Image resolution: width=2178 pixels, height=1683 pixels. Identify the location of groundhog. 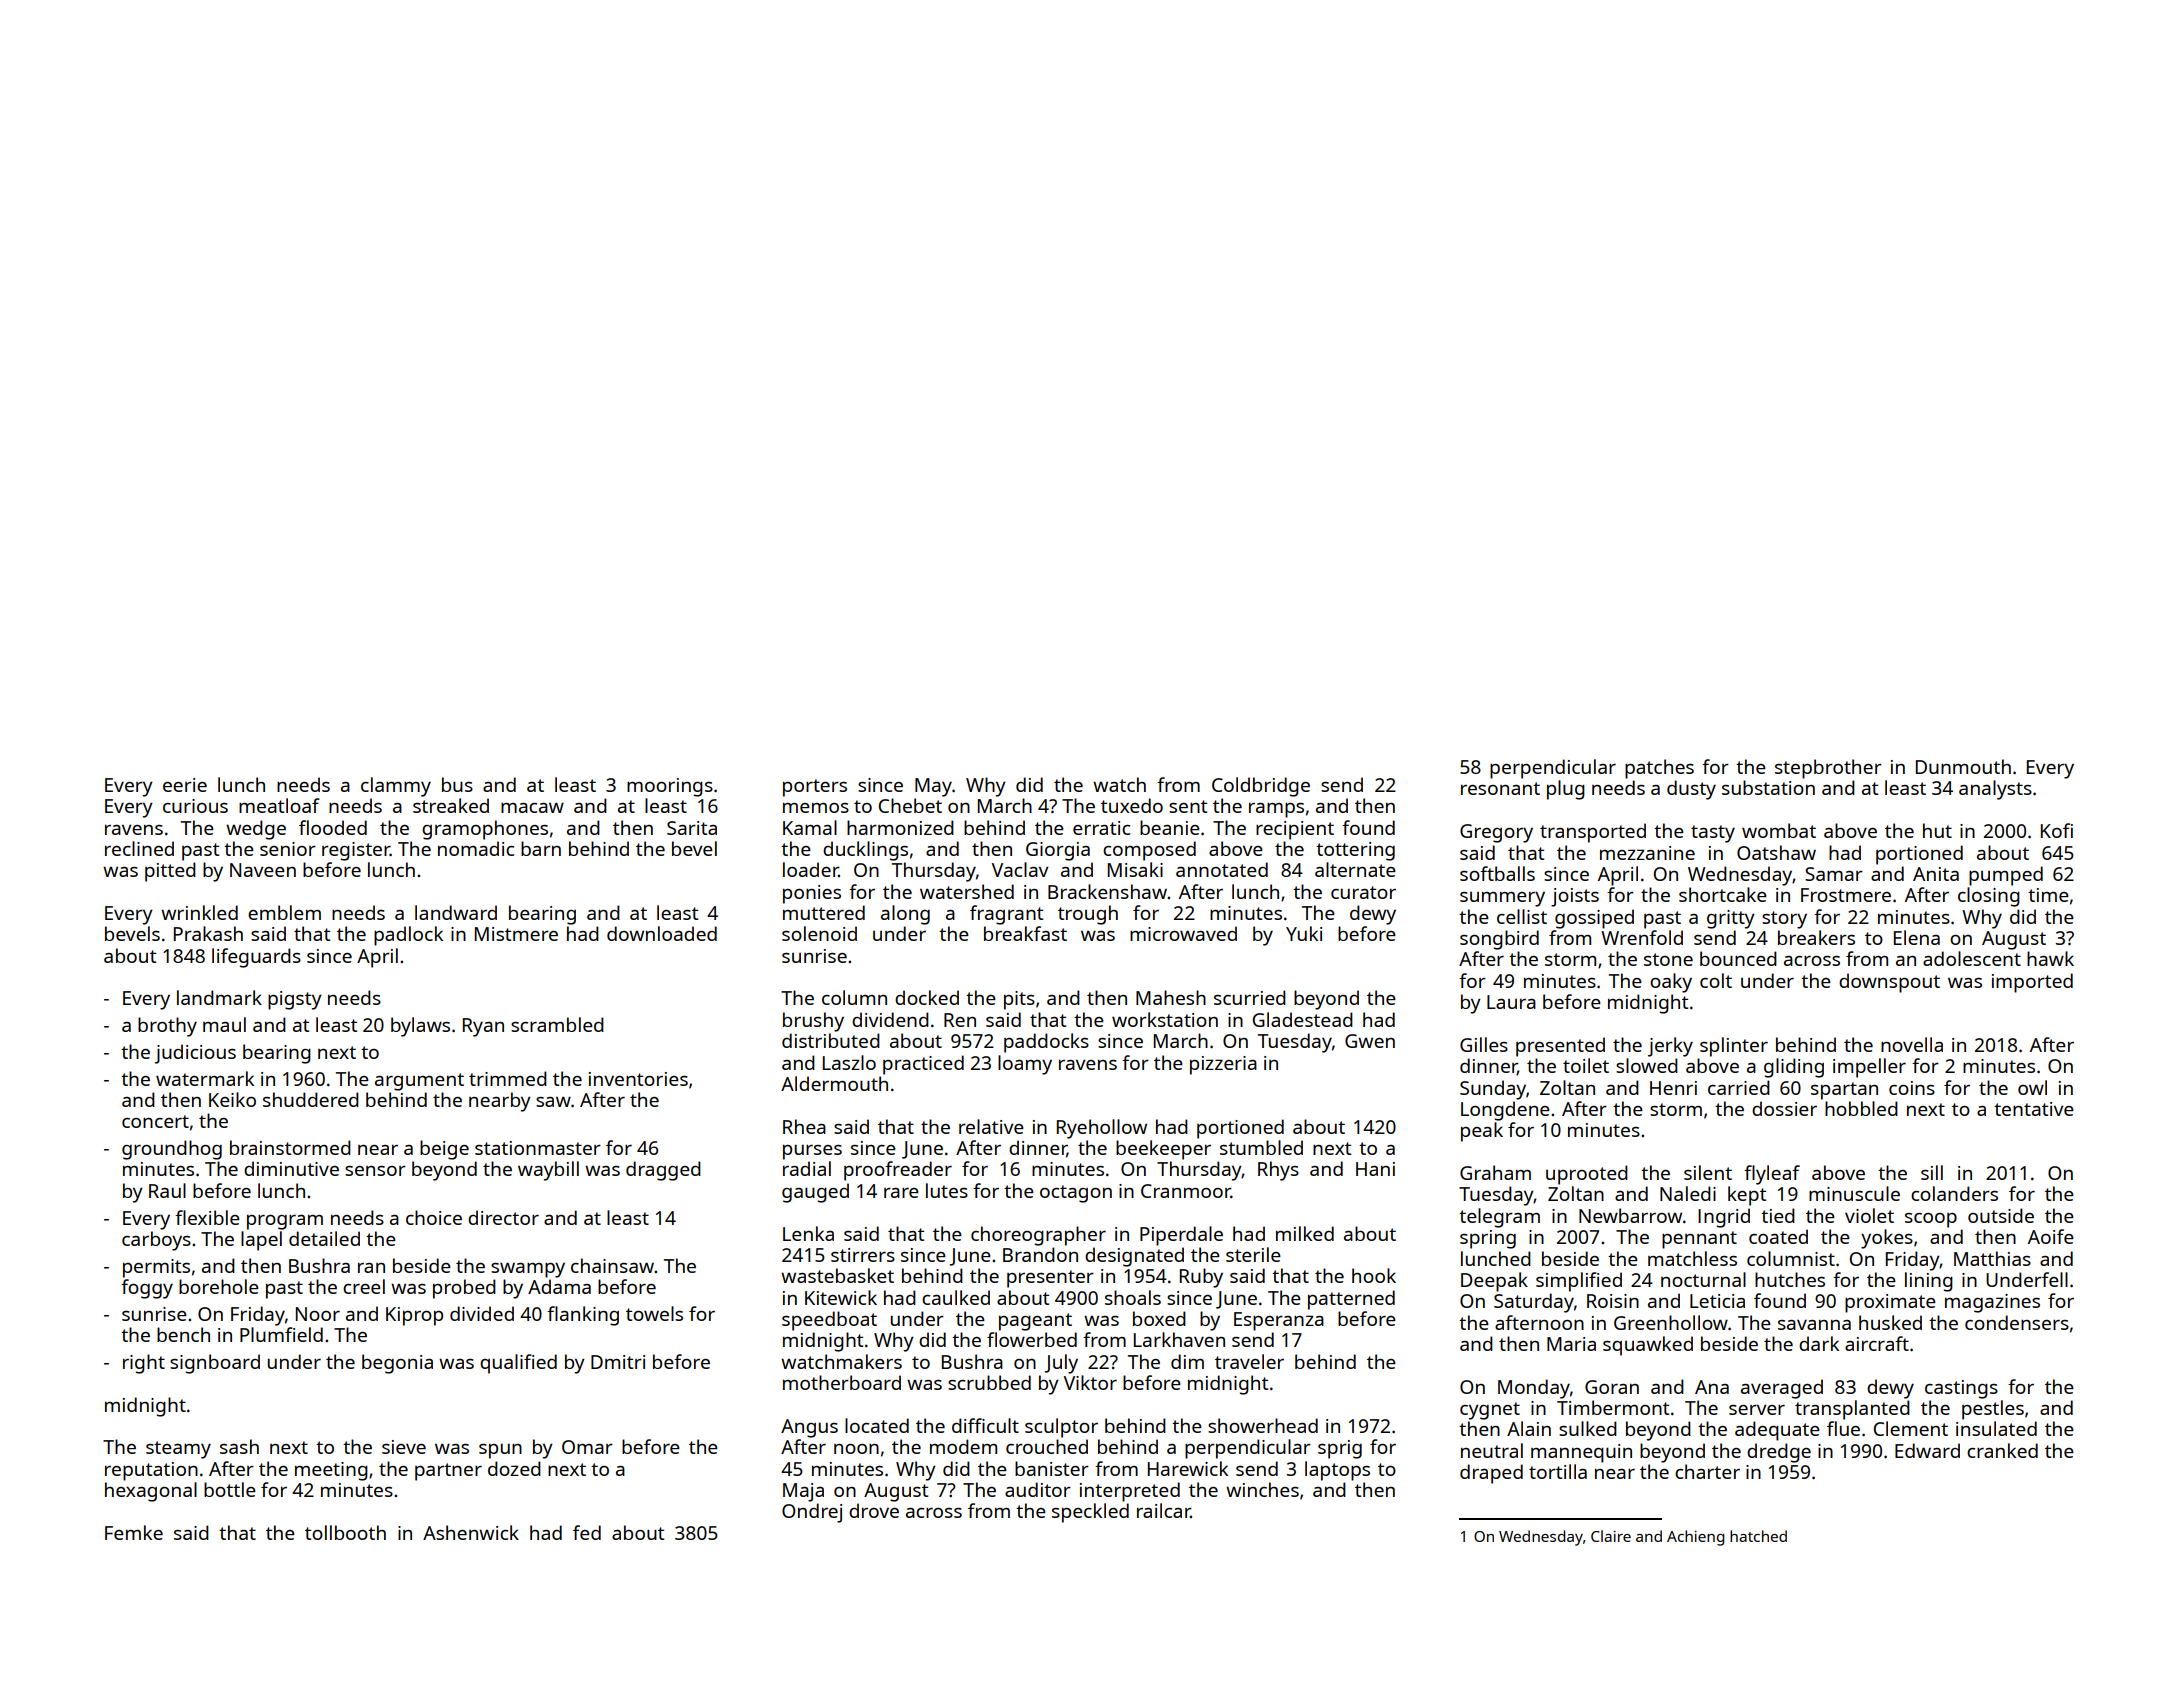
(172, 1150).
